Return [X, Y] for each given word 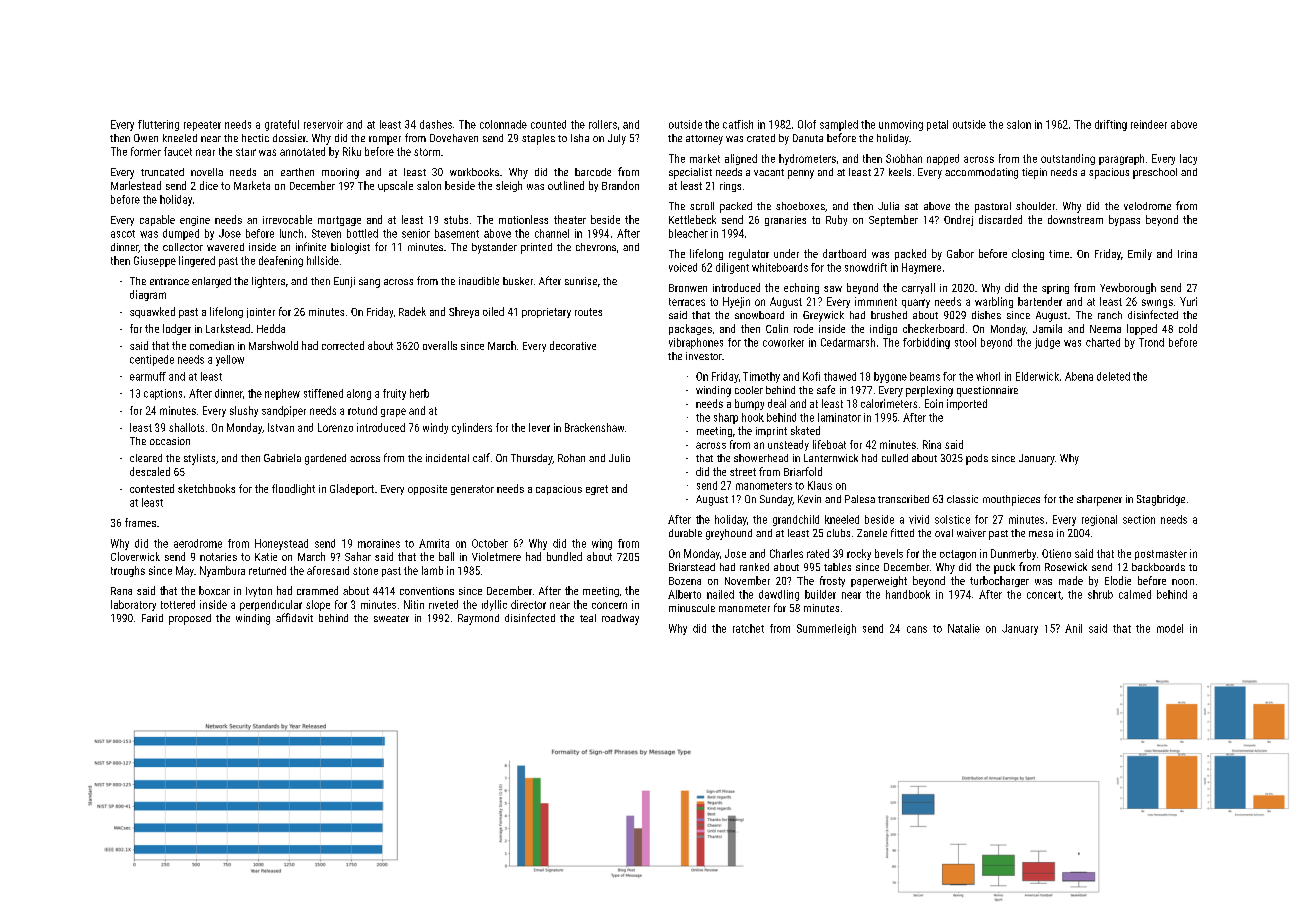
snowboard [759, 315]
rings [730, 187]
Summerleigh [826, 629]
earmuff [148, 376]
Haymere [921, 268]
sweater [391, 618]
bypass [1124, 220]
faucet [178, 151]
